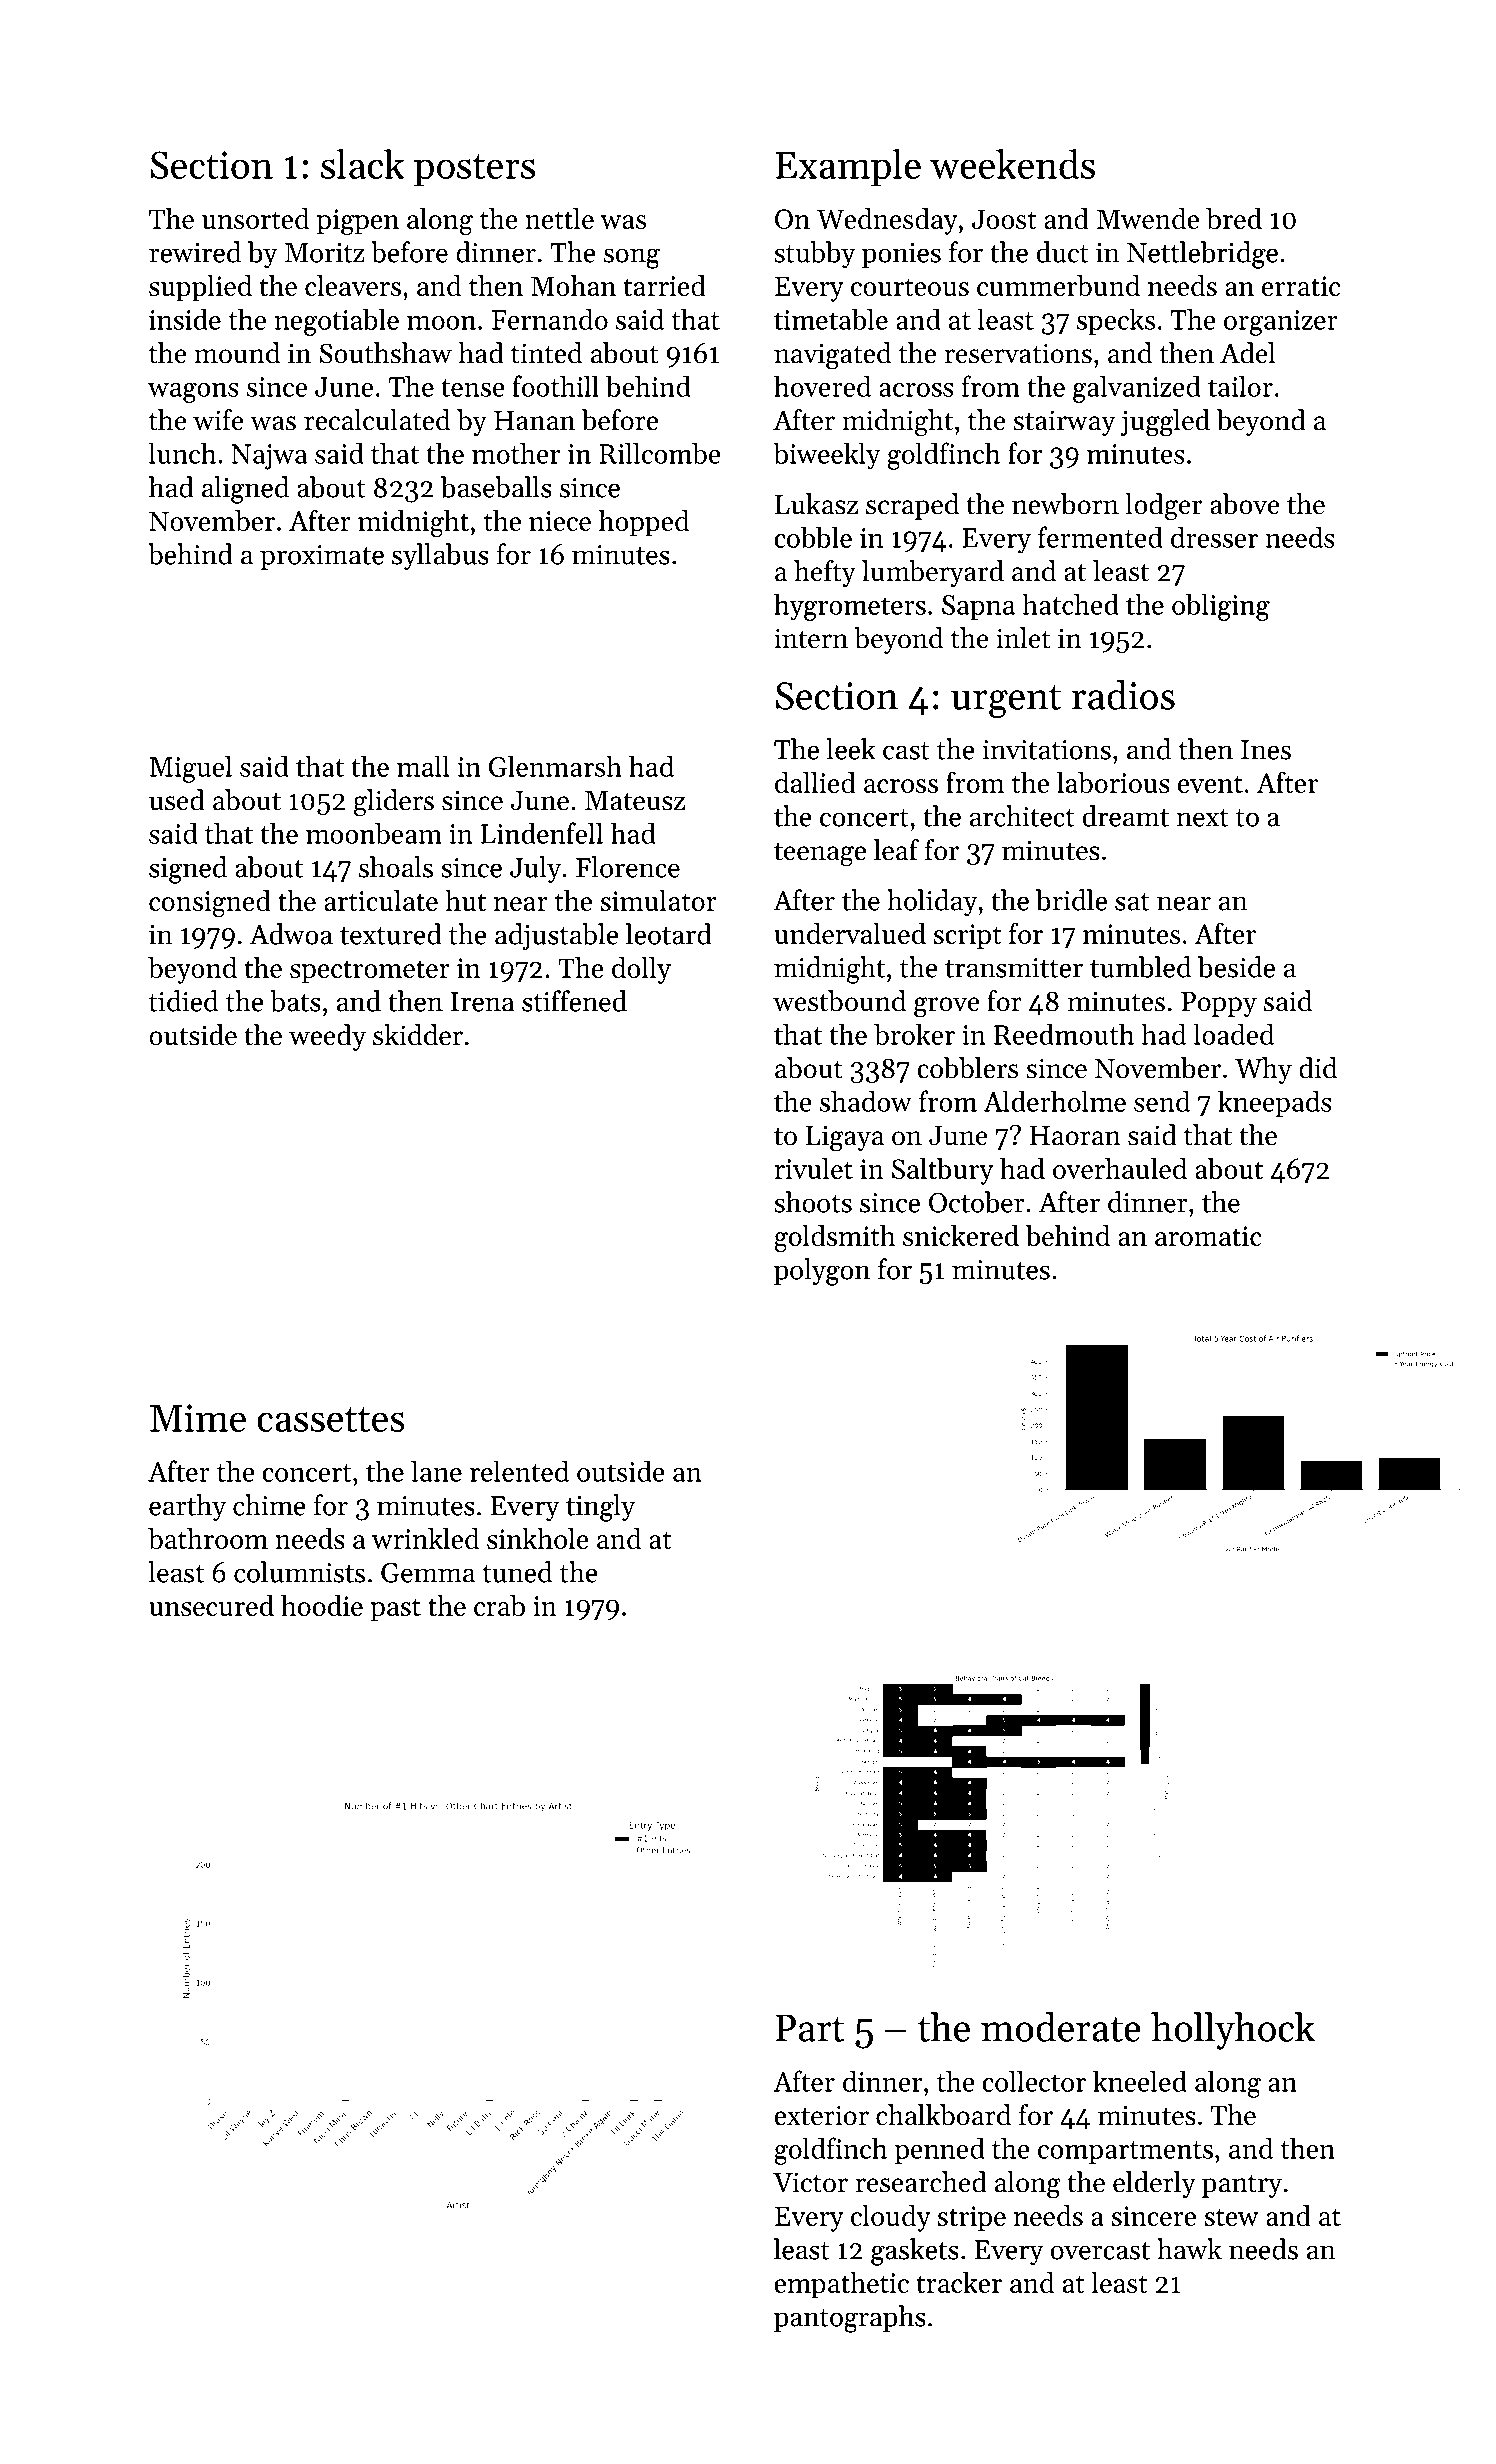 The height and width of the image is (2464, 1496). What do you see at coordinates (644, 523) in the image?
I see `hopped` at bounding box center [644, 523].
